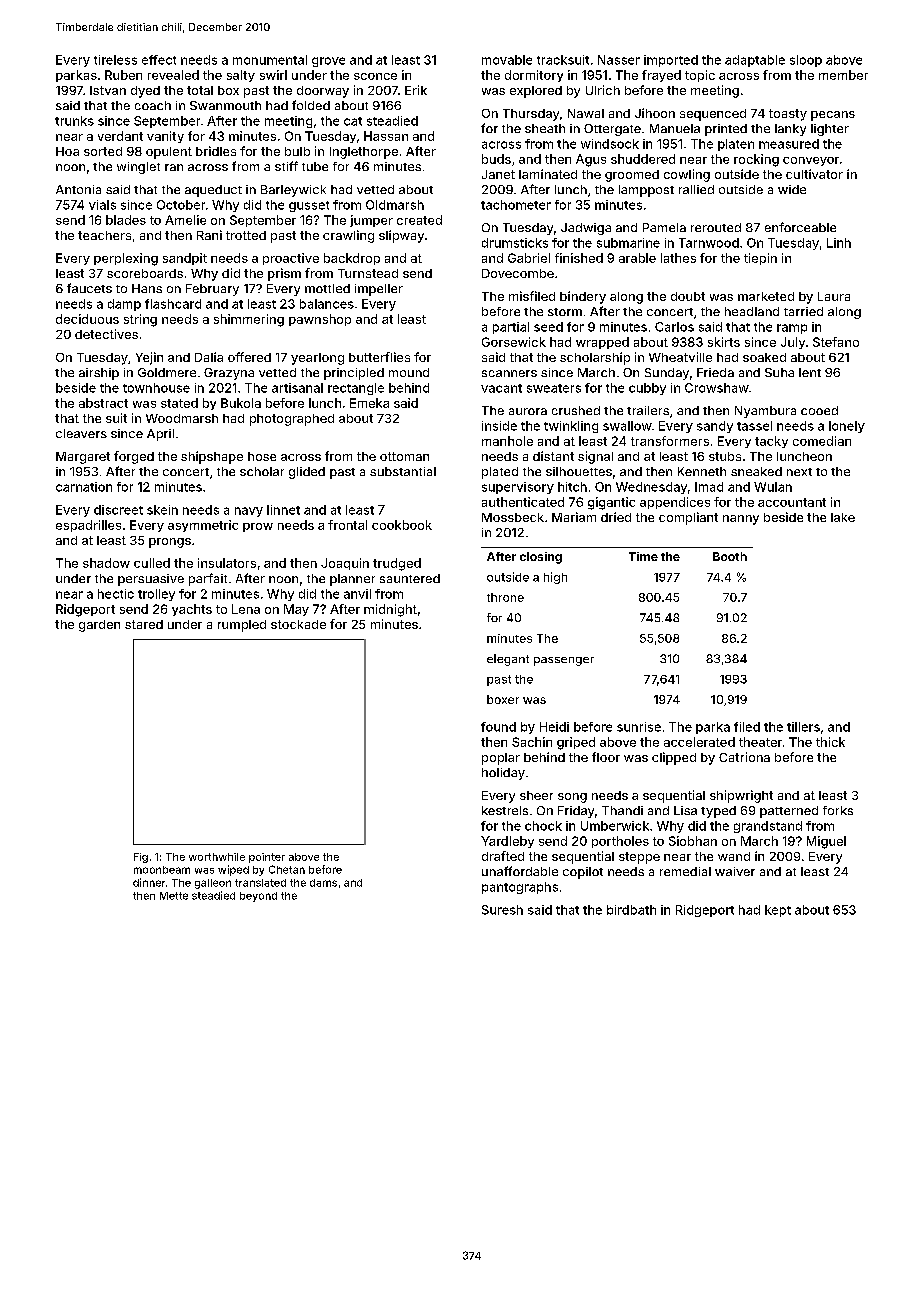  Describe the element at coordinates (839, 243) in the image. I see `Linh` at that location.
